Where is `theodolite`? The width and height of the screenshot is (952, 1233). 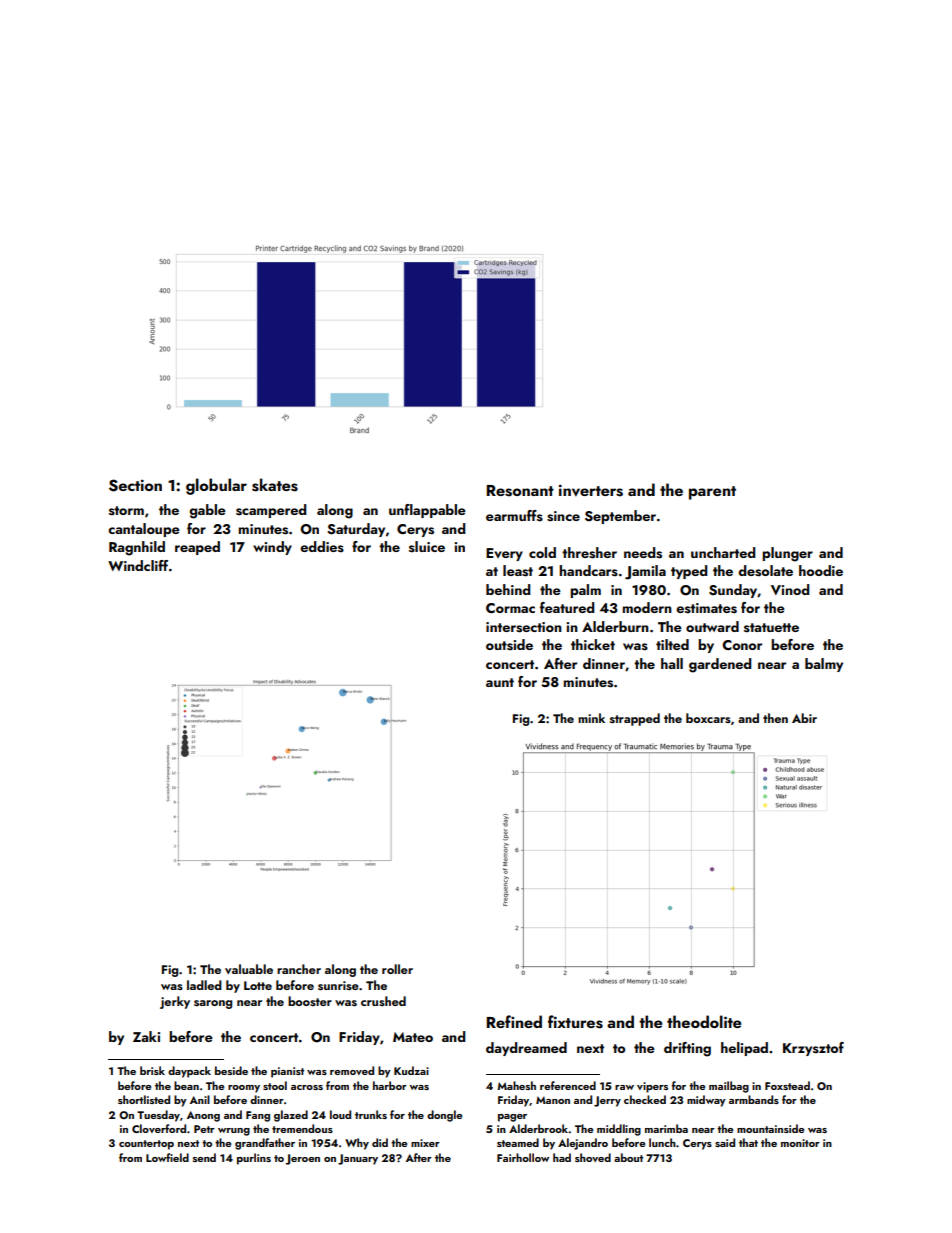 theodolite is located at coordinates (704, 1021).
